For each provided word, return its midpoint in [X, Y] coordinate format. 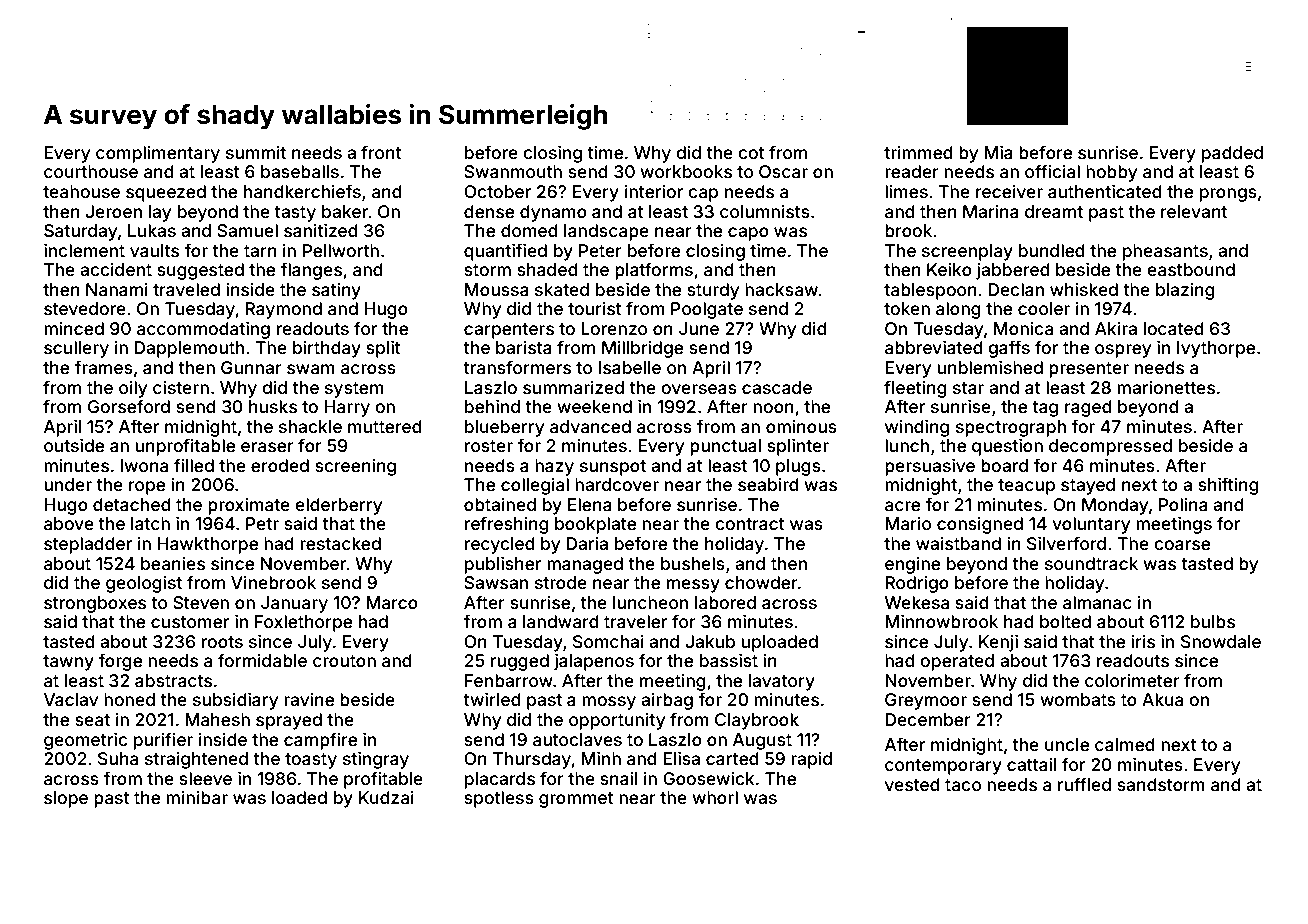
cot [751, 153]
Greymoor [926, 701]
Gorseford [129, 406]
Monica [1023, 328]
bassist [729, 660]
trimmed [918, 152]
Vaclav [71, 699]
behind [492, 406]
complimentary [158, 154]
